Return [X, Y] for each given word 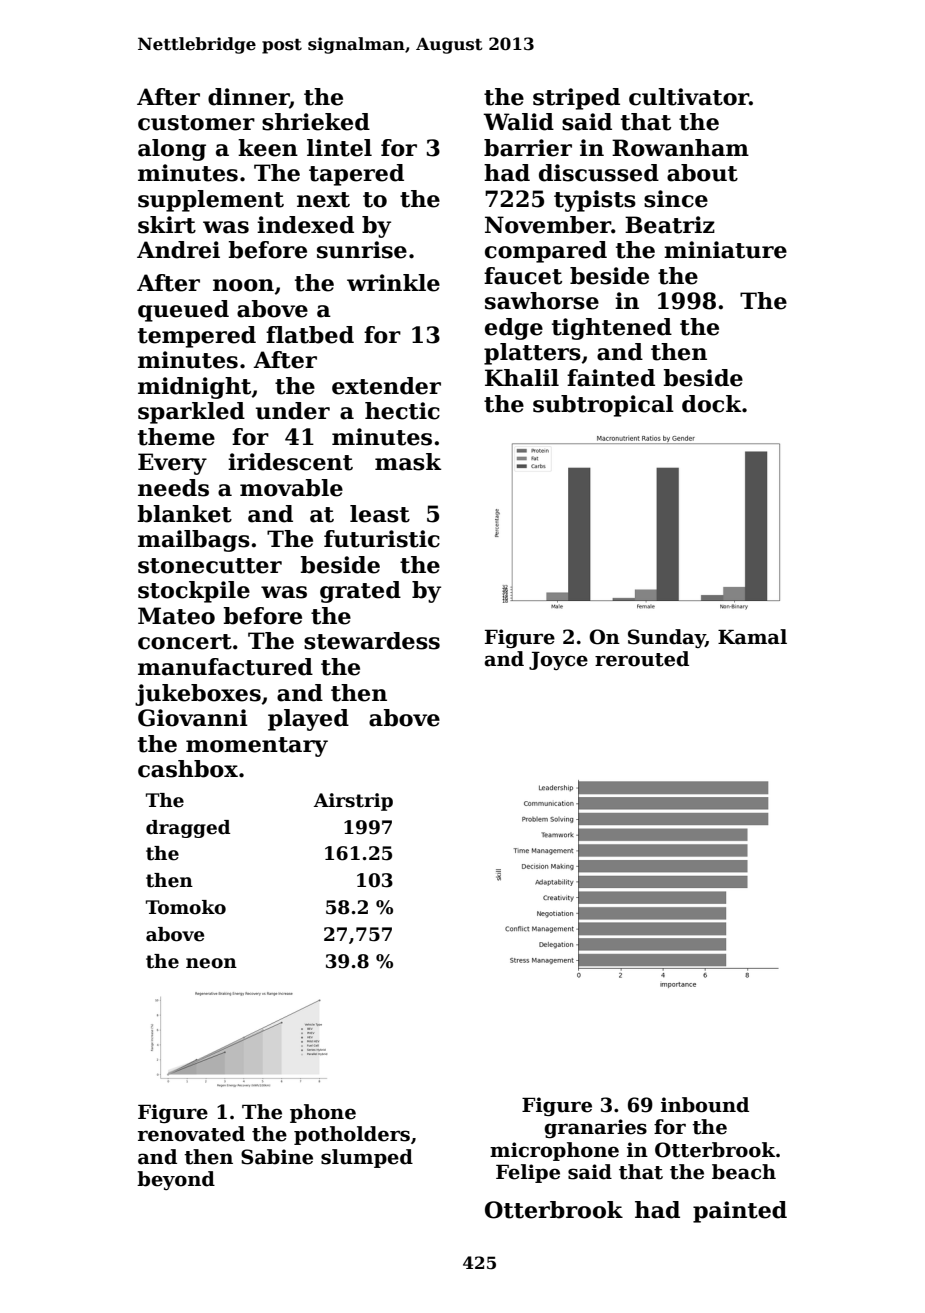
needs [173, 488]
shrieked [316, 122]
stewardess [372, 641]
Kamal [752, 637]
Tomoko [186, 907]
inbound [705, 1105]
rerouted [642, 659]
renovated [191, 1134]
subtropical [603, 406]
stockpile [194, 592]
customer [196, 123]
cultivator [689, 97]
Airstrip [353, 802]
